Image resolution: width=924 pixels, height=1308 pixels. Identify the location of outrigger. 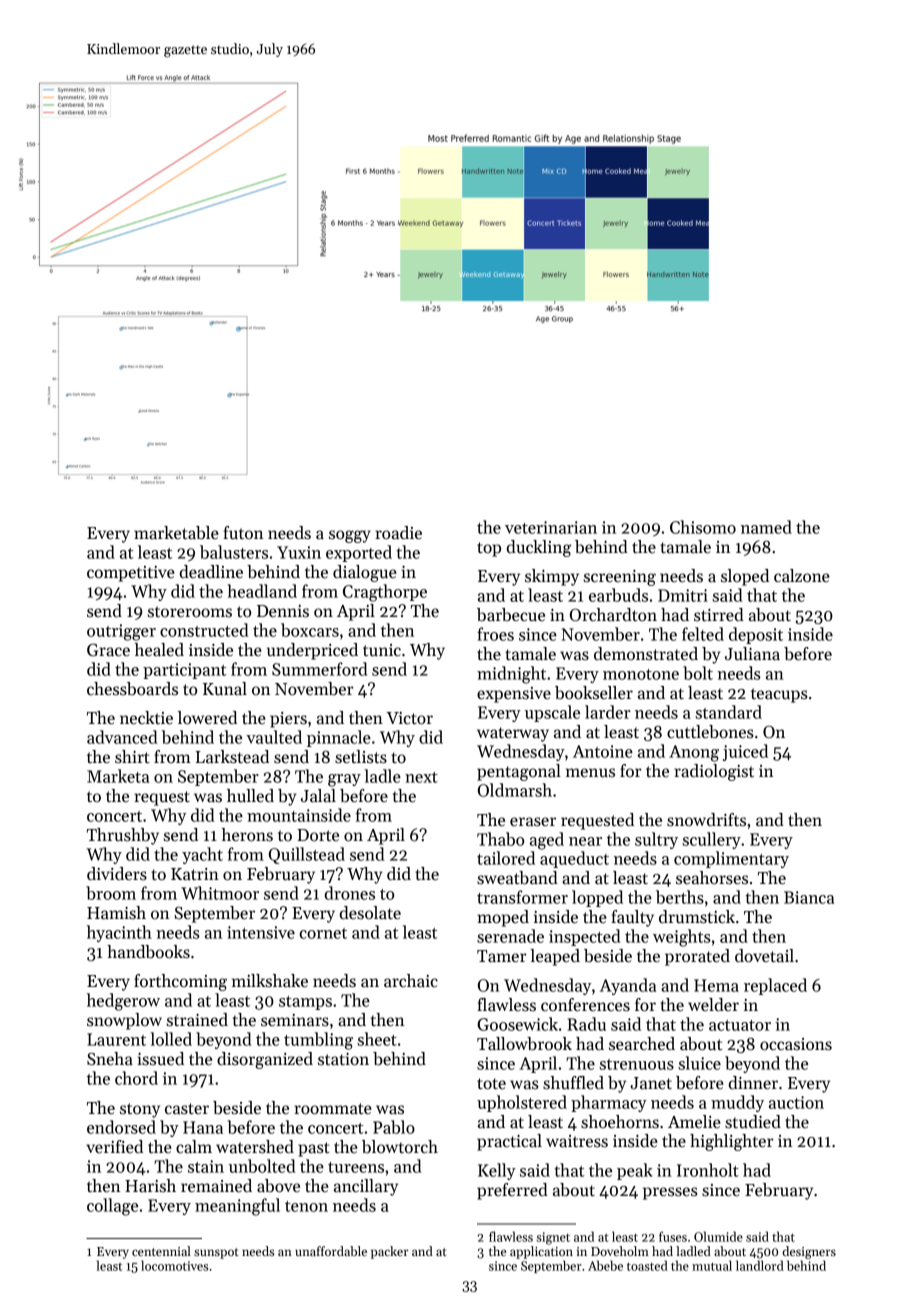
(121, 632).
